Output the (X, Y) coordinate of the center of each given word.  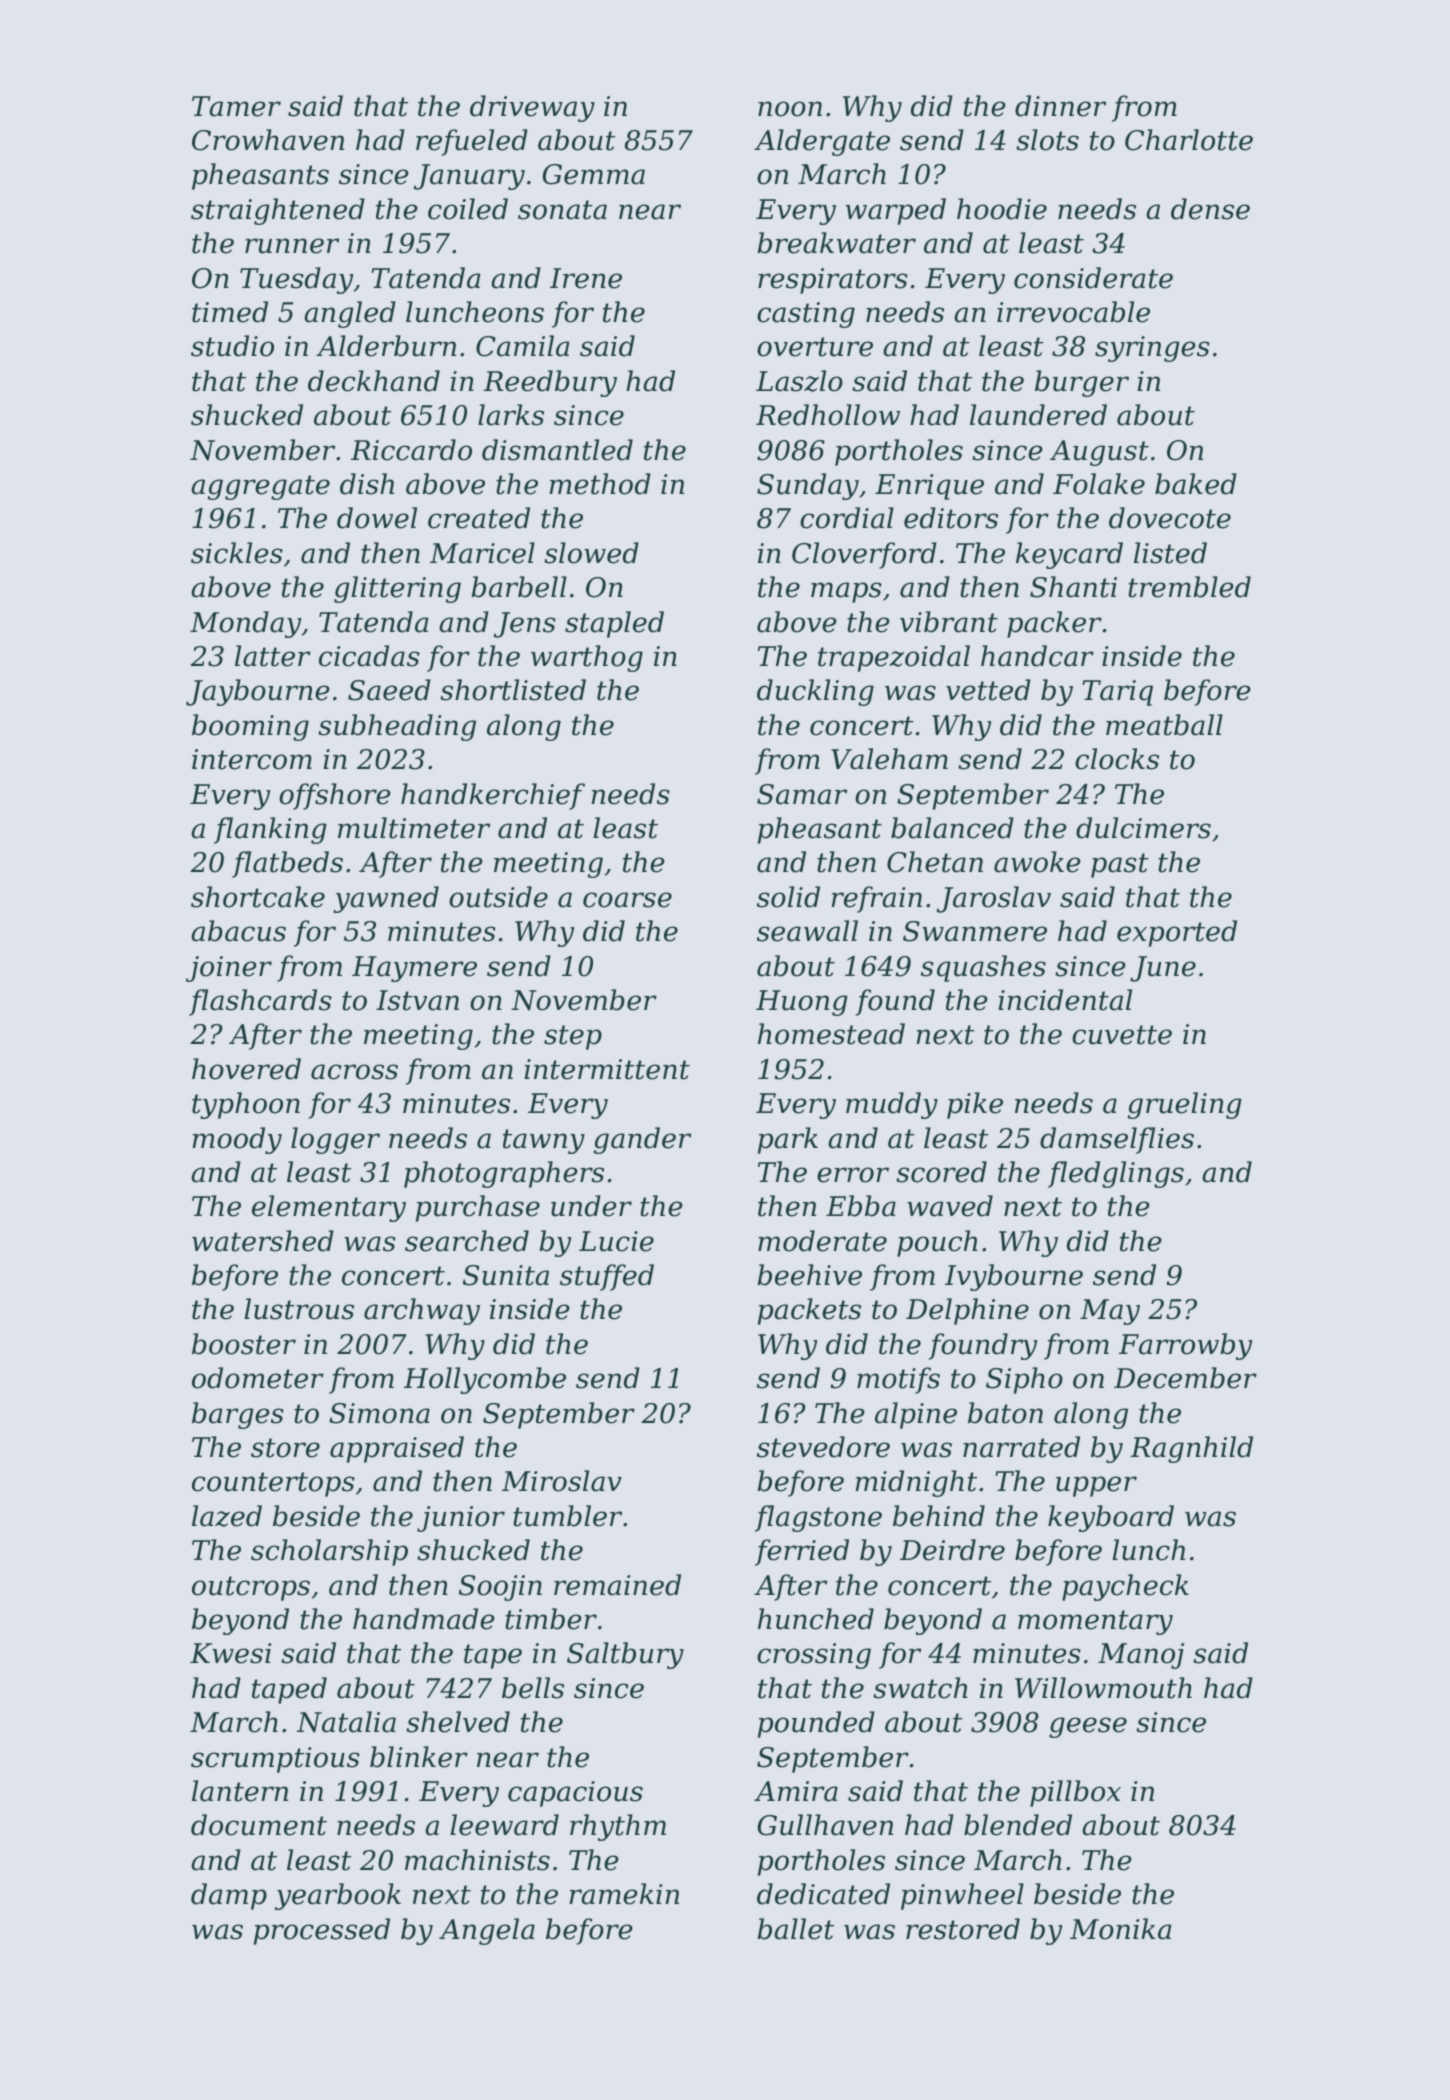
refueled (472, 142)
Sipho (1024, 1380)
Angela (487, 1931)
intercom (252, 759)
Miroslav (562, 1481)
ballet (795, 1929)
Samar (802, 794)
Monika (1120, 1929)
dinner (1060, 106)
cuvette (1122, 1035)
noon (790, 109)
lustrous (299, 1309)
